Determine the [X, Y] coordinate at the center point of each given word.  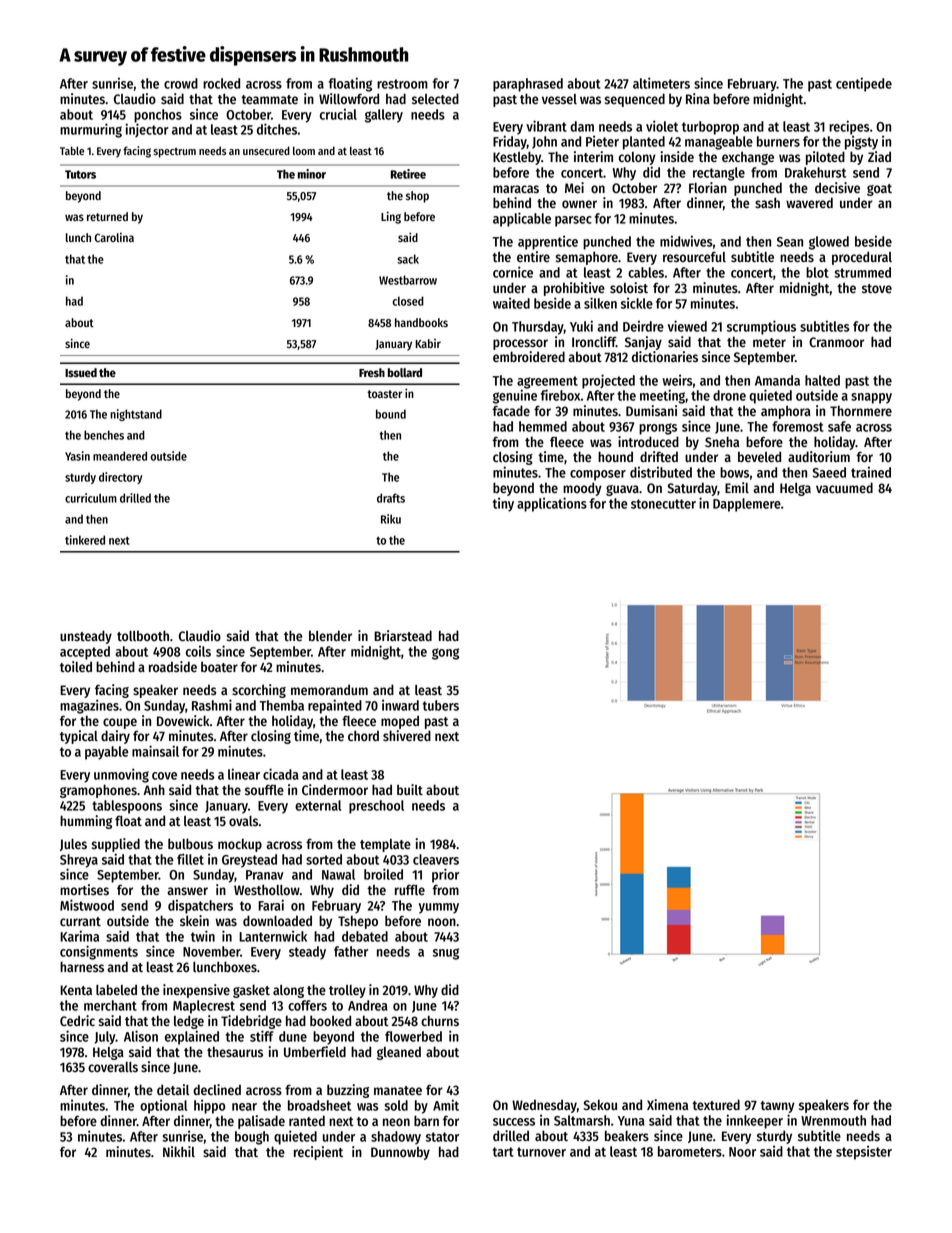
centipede [864, 84]
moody [582, 489]
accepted [85, 653]
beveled [759, 457]
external [318, 805]
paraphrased [528, 85]
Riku [391, 519]
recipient [318, 1153]
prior [445, 875]
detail [173, 1090]
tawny [777, 1107]
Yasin [77, 456]
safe [839, 426]
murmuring [91, 130]
